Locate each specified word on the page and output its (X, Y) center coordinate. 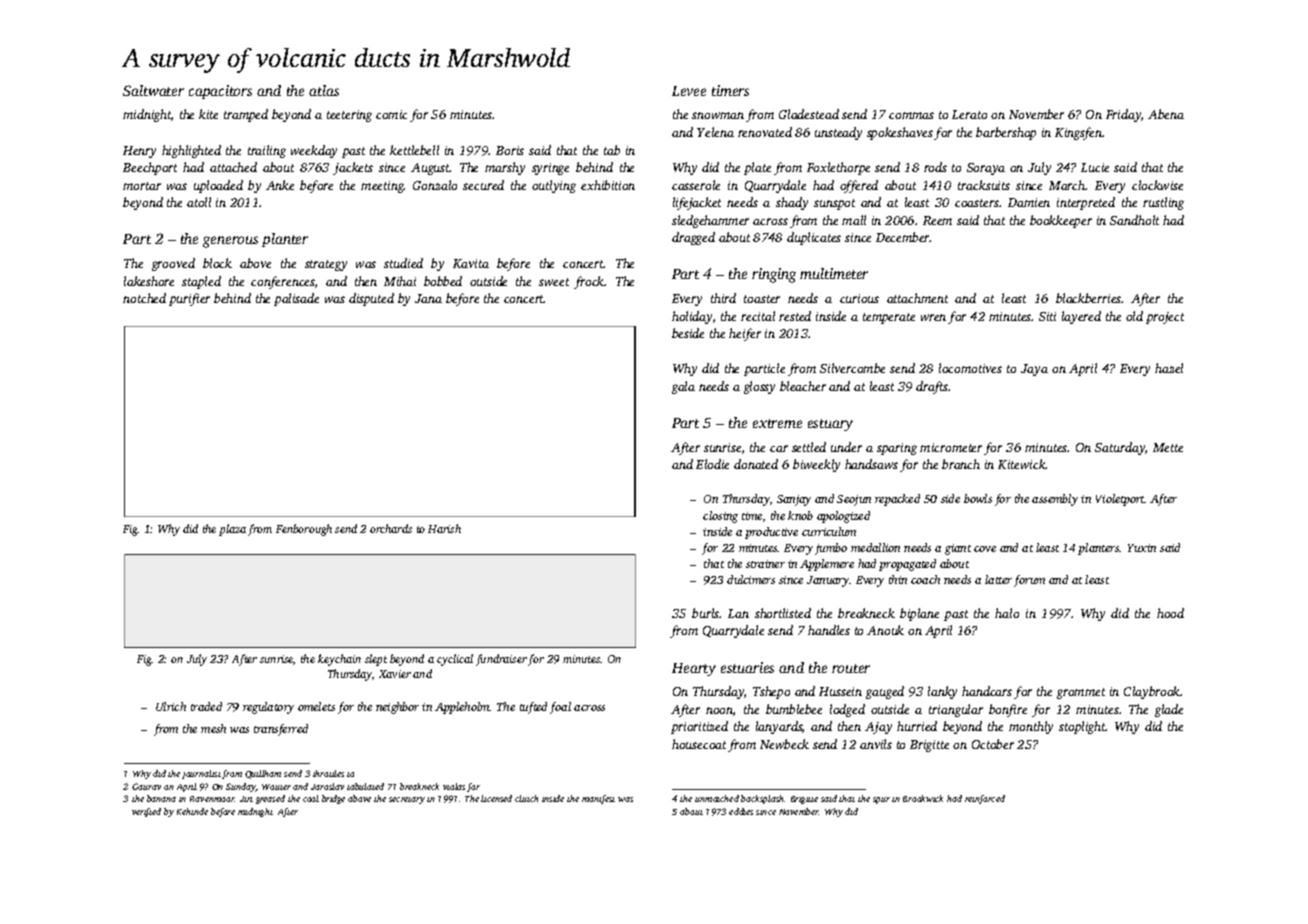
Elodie (712, 464)
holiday (692, 317)
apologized (843, 517)
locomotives (970, 368)
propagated (907, 565)
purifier (189, 299)
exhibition (608, 185)
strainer (765, 564)
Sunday (241, 787)
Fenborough (304, 530)
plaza (232, 530)
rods (935, 167)
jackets (353, 168)
